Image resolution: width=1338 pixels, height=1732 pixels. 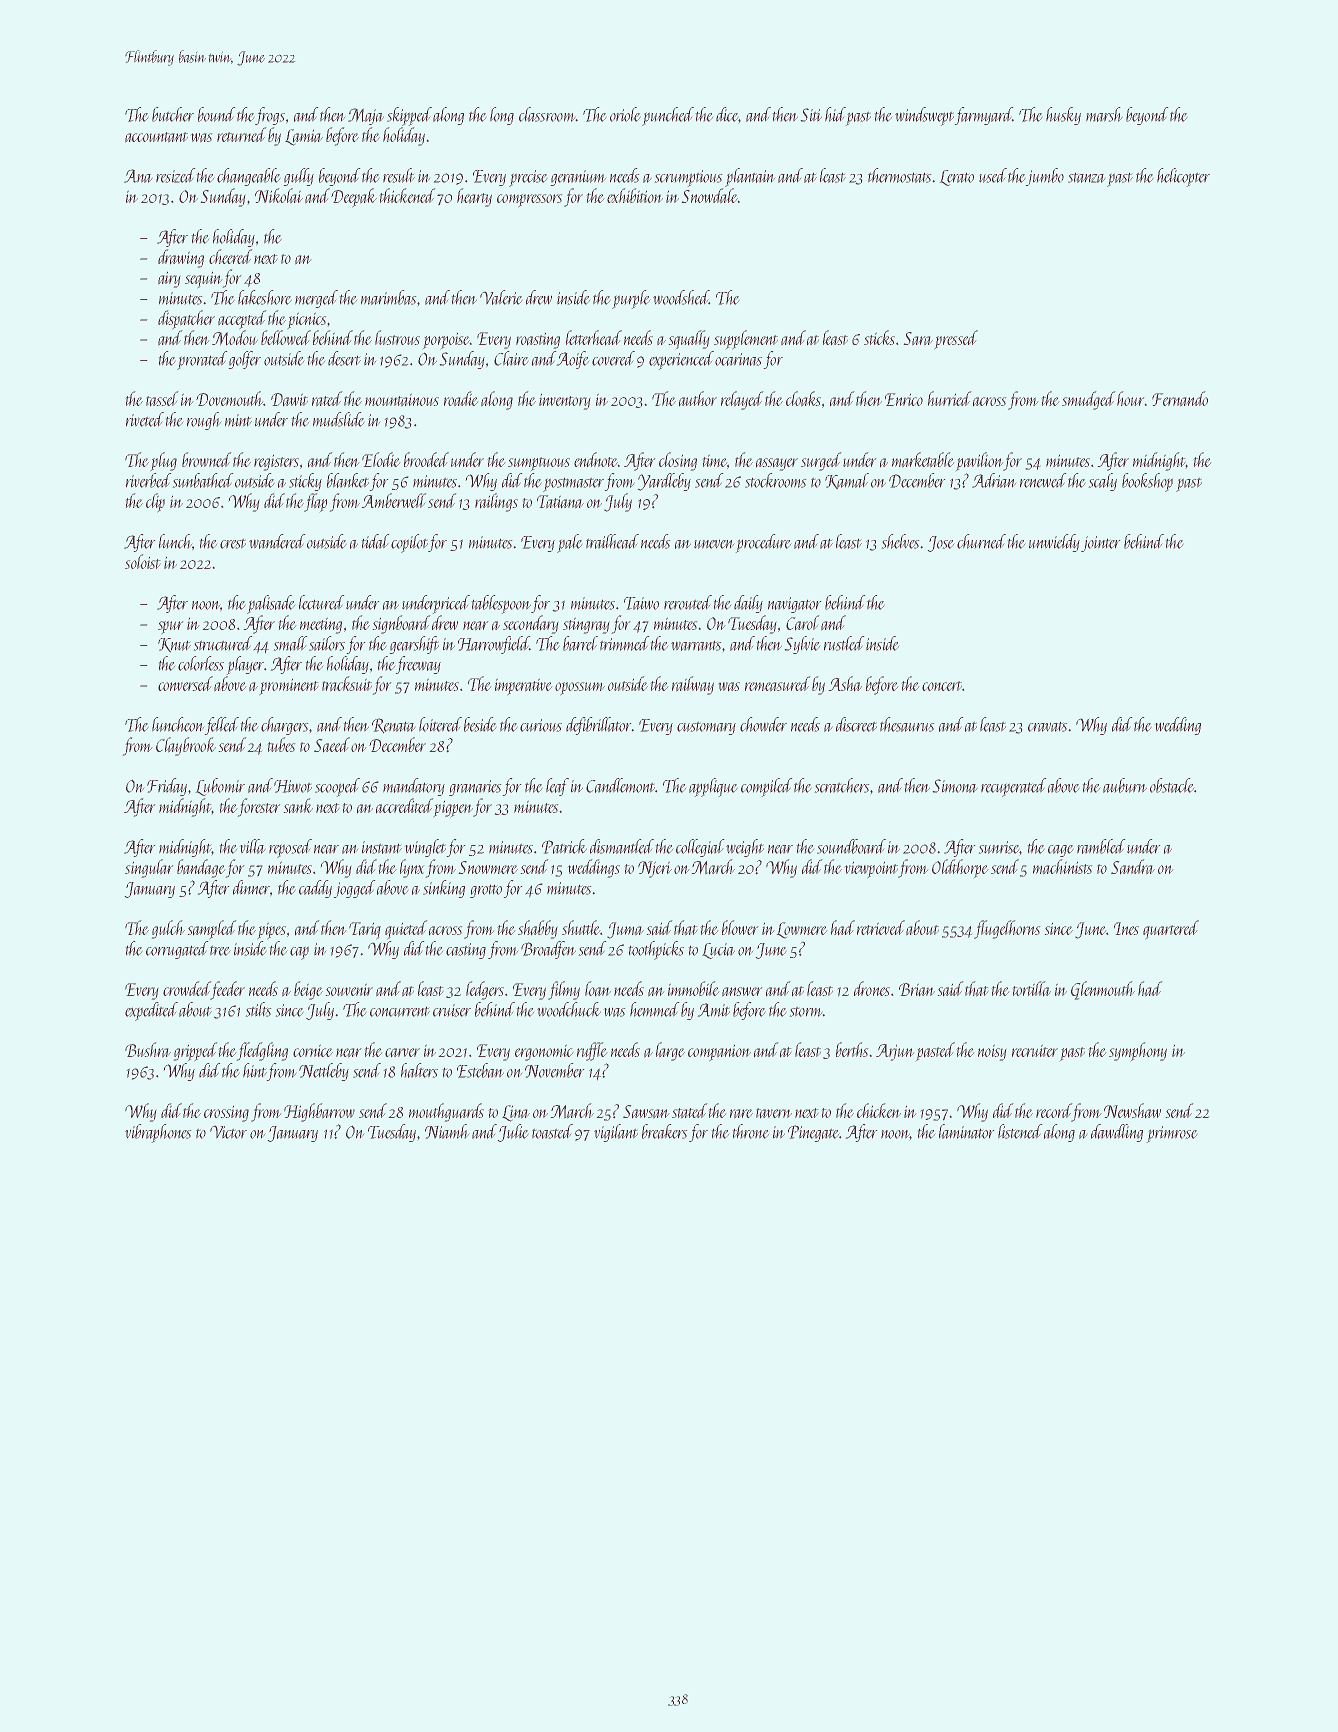 What do you see at coordinates (569, 1009) in the image?
I see `woodchuck` at bounding box center [569, 1009].
